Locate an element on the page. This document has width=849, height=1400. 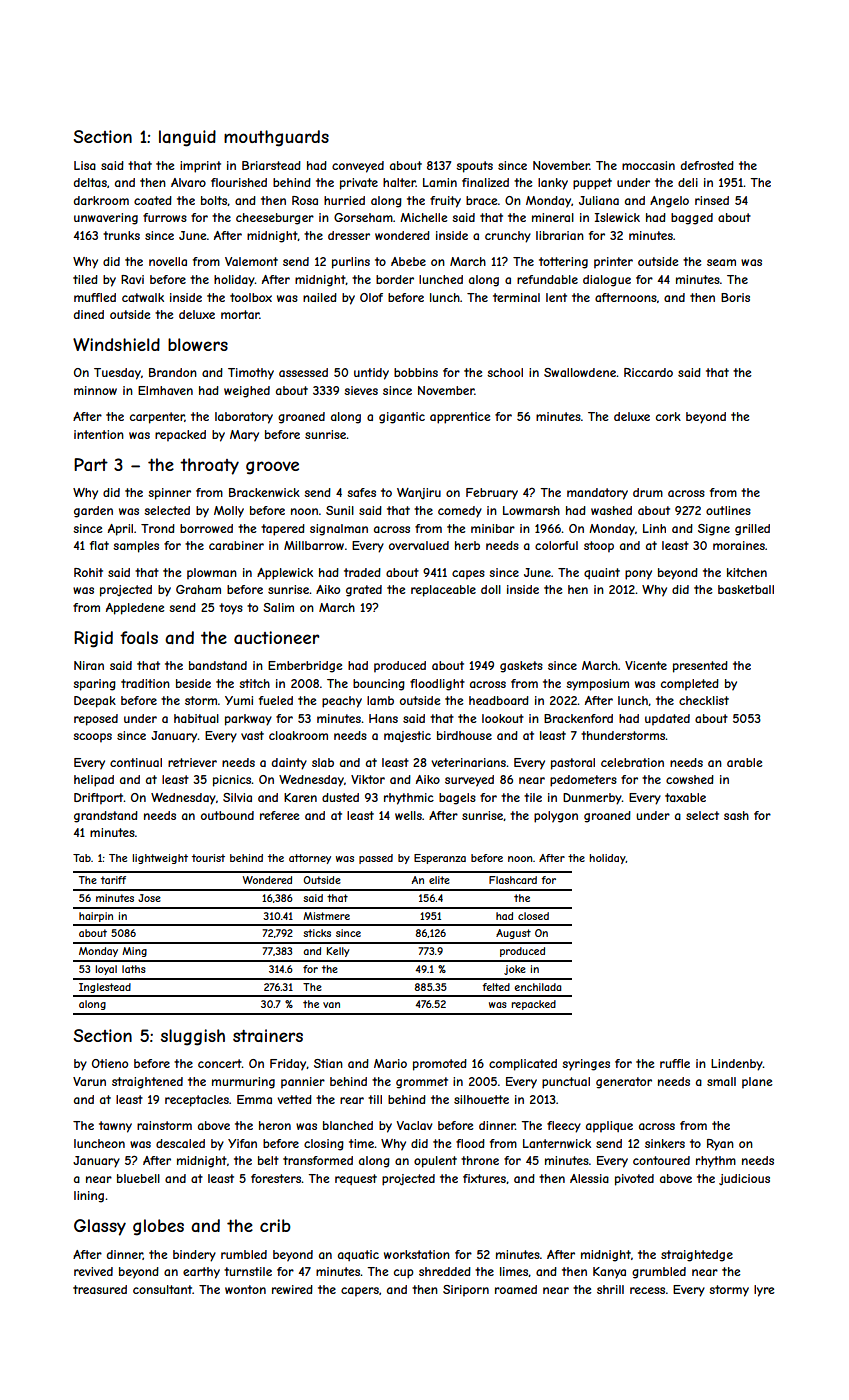
attorney is located at coordinates (310, 859).
